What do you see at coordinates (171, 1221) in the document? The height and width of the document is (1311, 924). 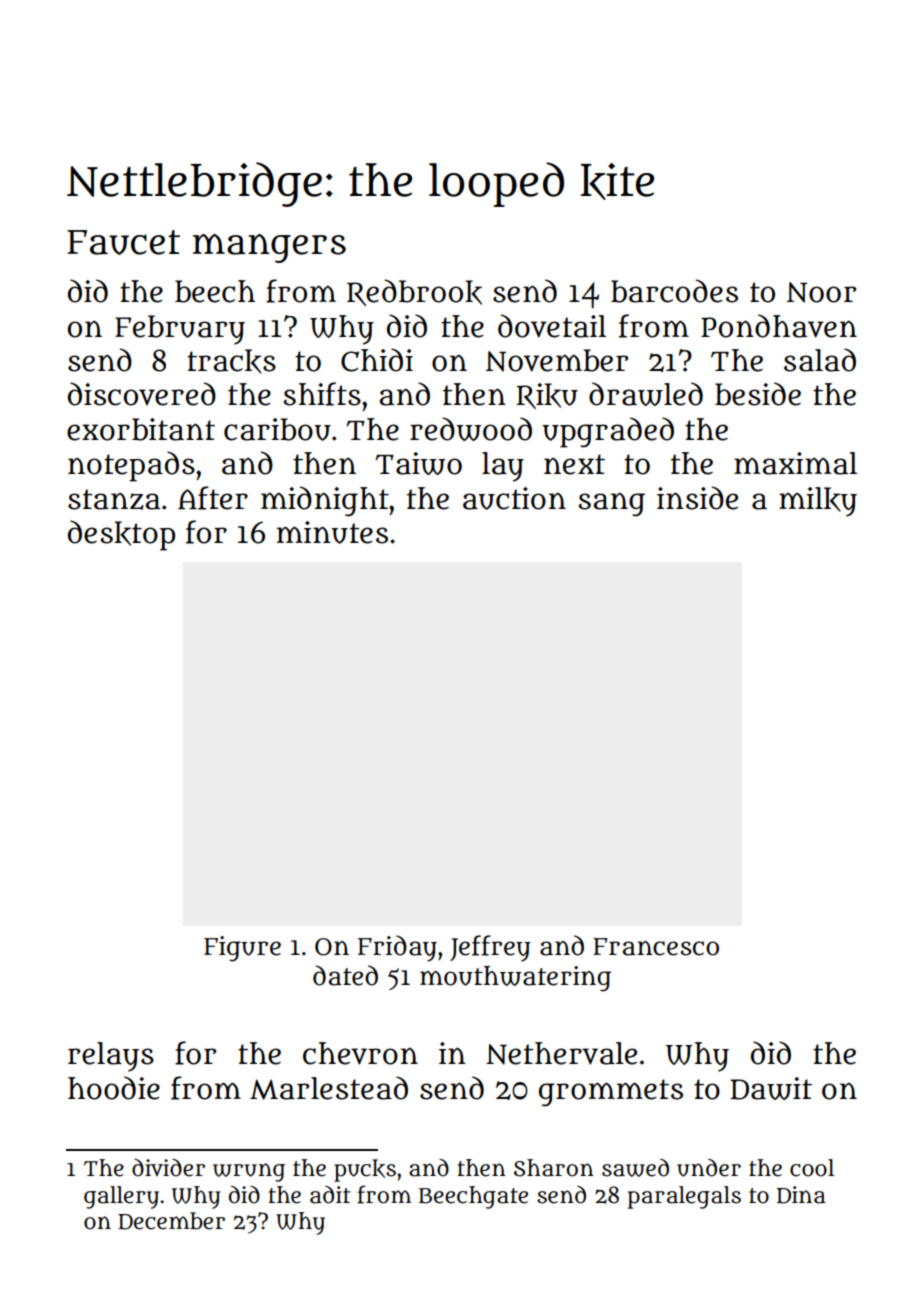 I see `December` at bounding box center [171, 1221].
